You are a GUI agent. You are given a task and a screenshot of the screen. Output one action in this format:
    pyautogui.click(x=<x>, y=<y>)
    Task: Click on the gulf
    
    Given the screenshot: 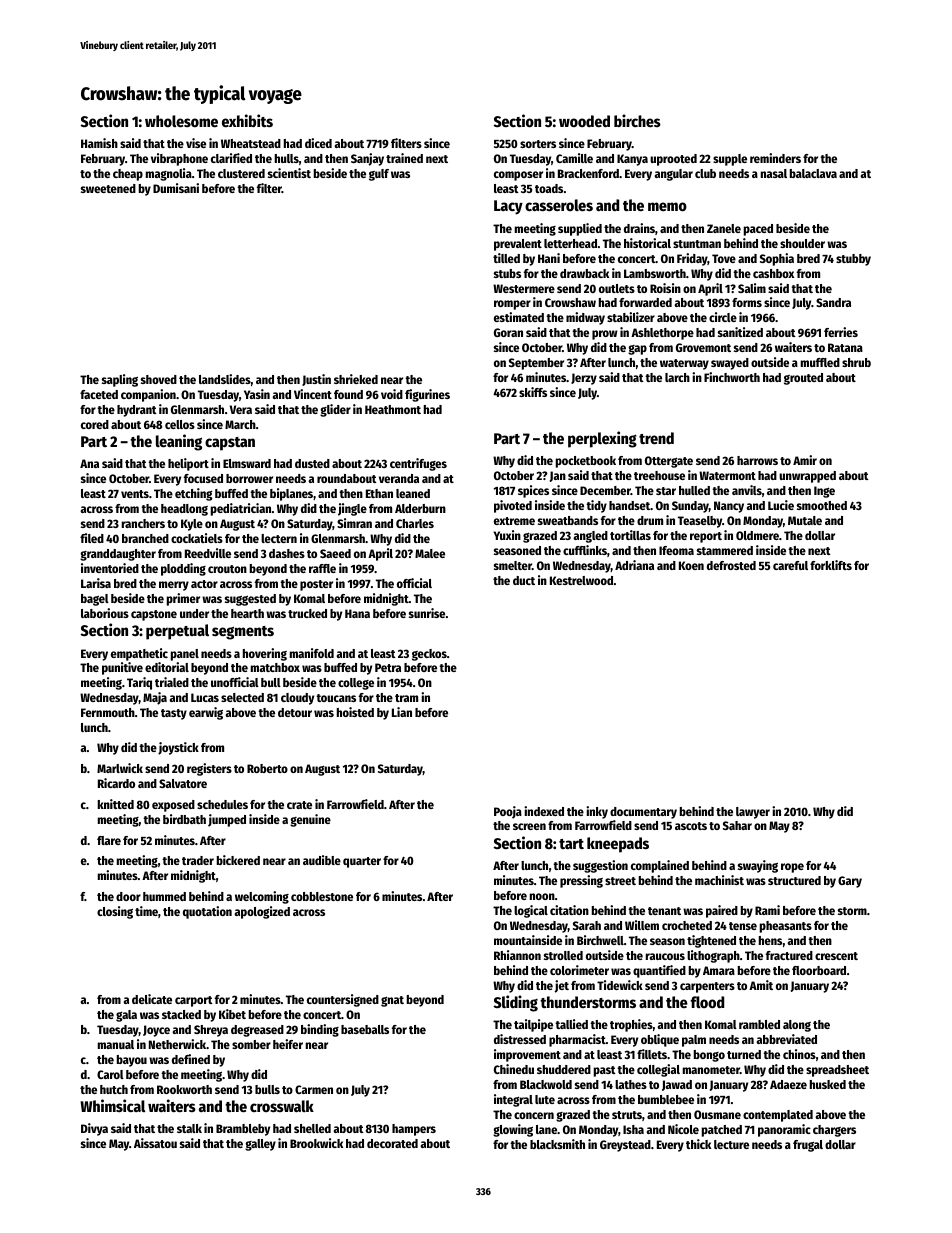 What is the action you would take?
    pyautogui.click(x=379, y=175)
